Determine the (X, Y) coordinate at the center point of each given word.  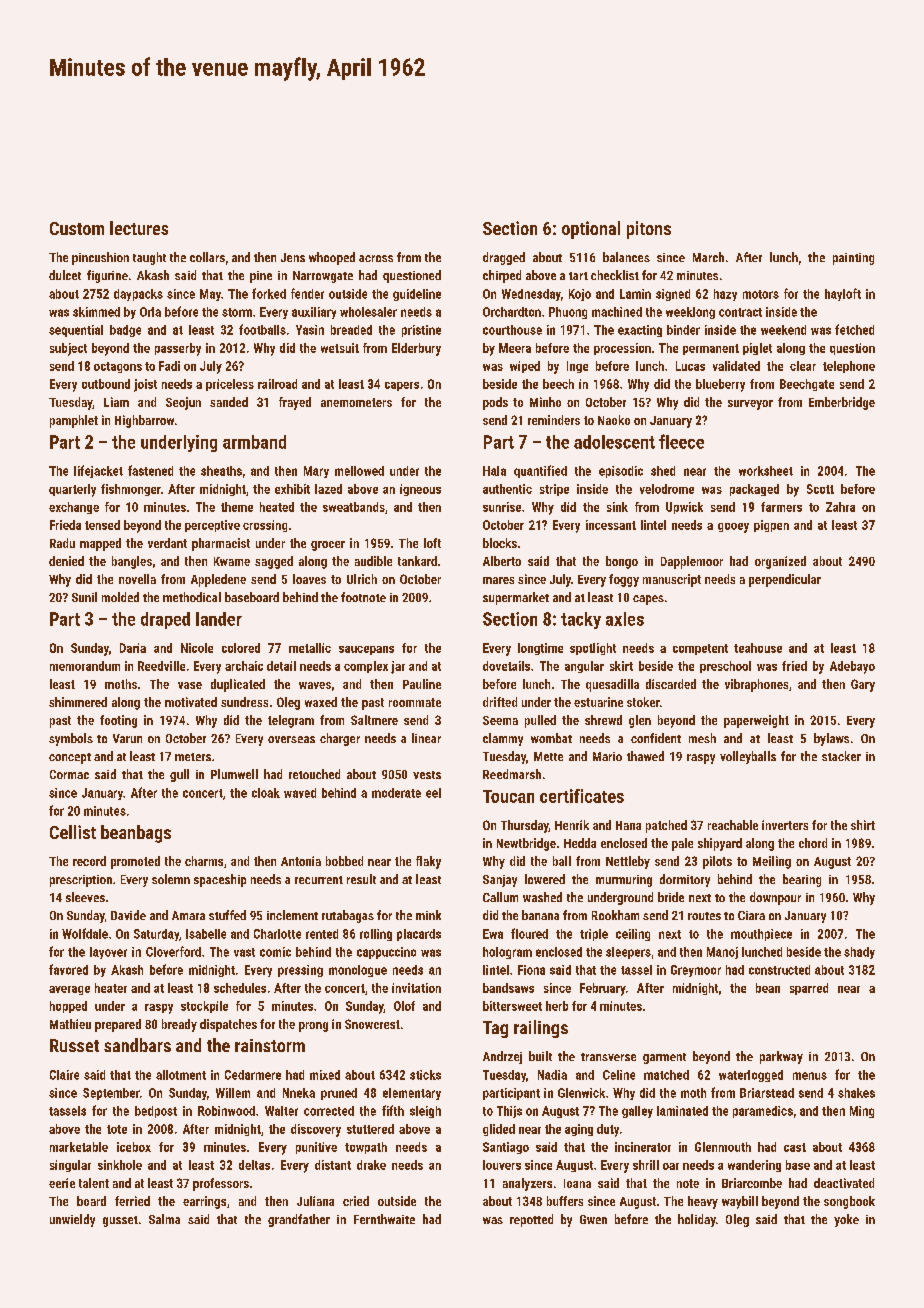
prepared (118, 1025)
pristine (421, 331)
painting (853, 259)
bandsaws (508, 988)
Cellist (73, 832)
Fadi (169, 366)
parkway (781, 1057)
